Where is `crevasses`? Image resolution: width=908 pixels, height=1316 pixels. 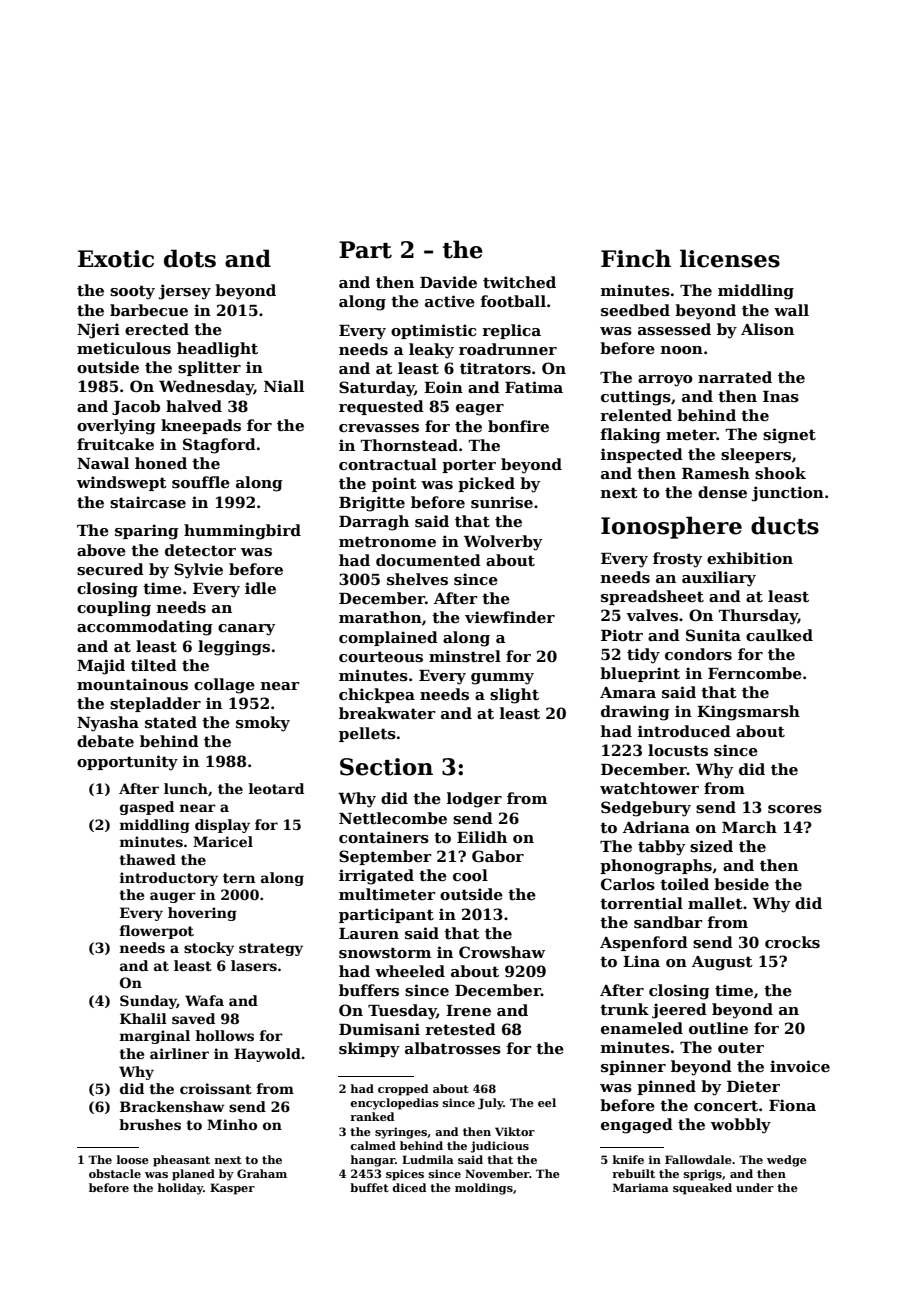 crevasses is located at coordinates (379, 428).
